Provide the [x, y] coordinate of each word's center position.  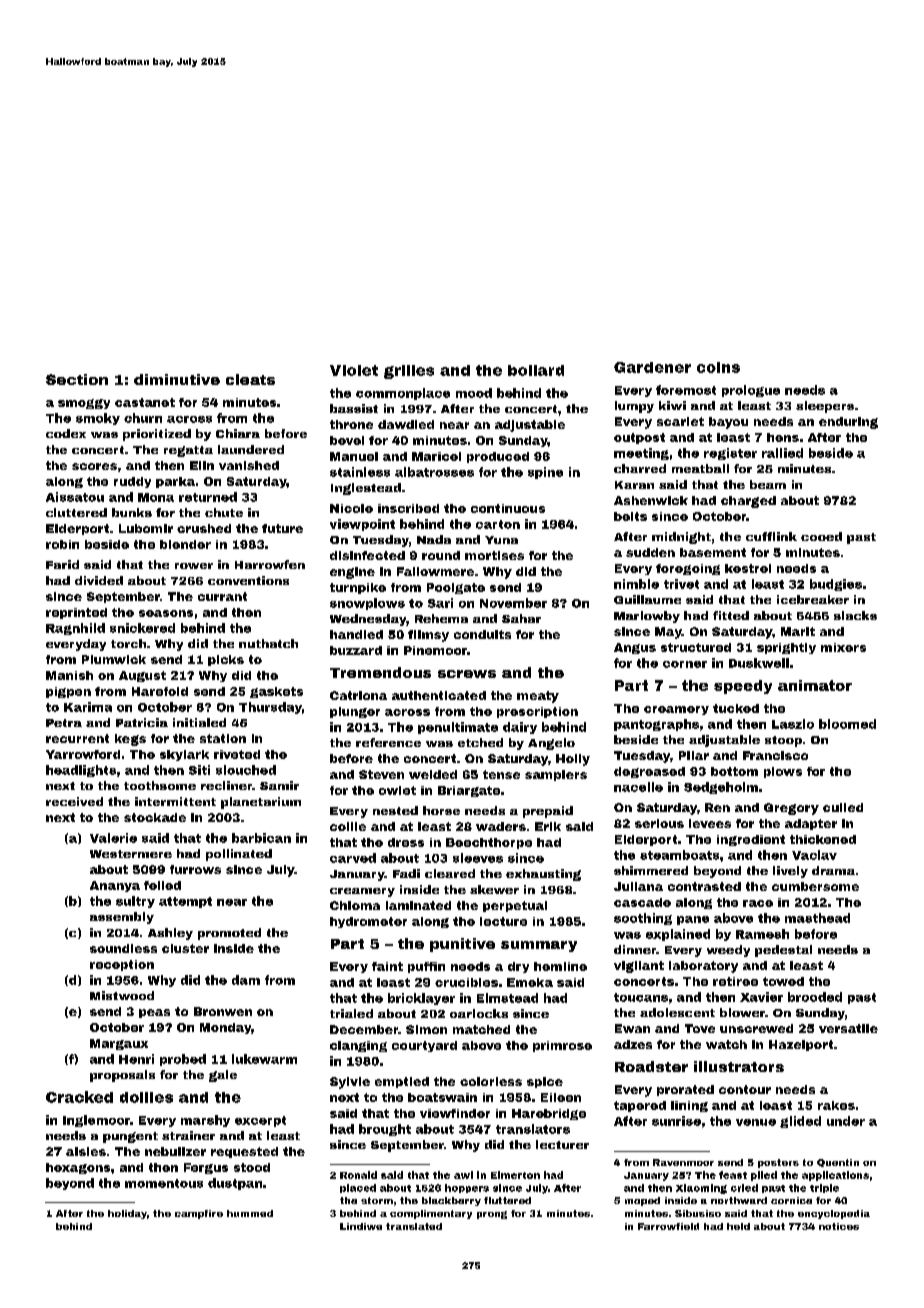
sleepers [825, 407]
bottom [734, 771]
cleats [250, 379]
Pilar [694, 755]
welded [433, 774]
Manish [69, 675]
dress [406, 842]
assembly [122, 918]
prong [492, 1215]
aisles [86, 1151]
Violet [354, 370]
